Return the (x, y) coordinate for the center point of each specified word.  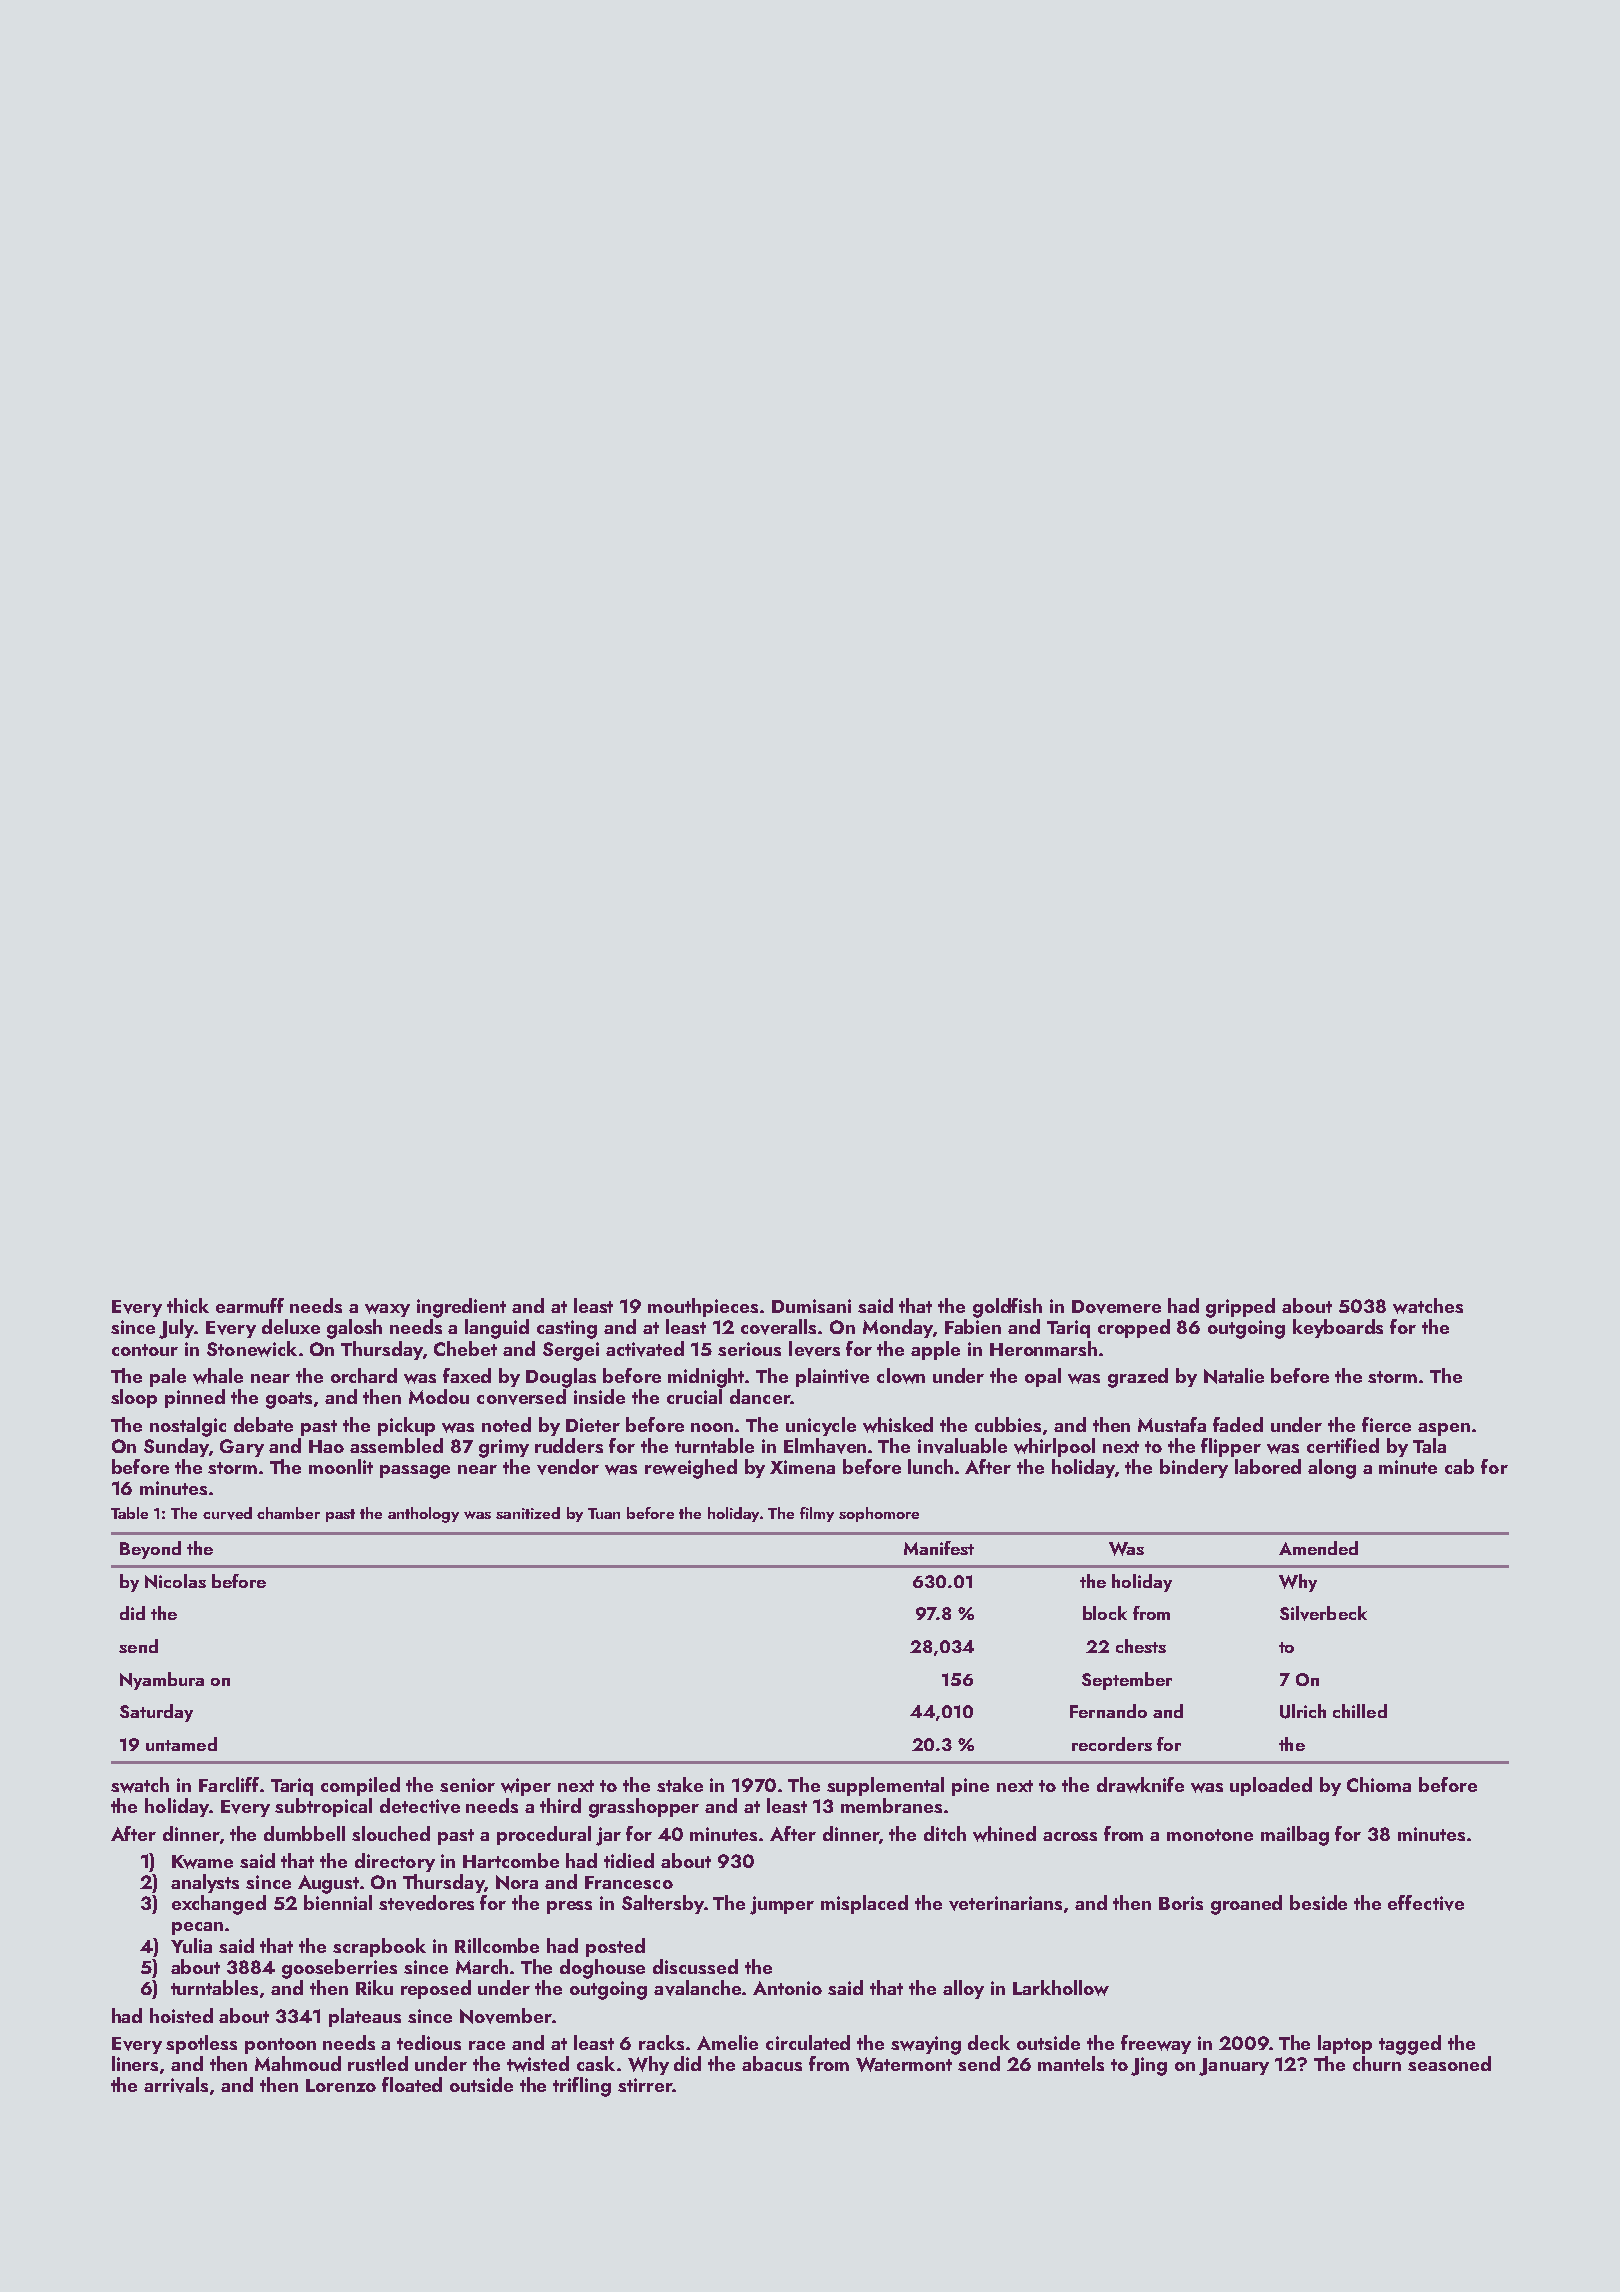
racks (661, 2042)
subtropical (323, 1807)
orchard (364, 1375)
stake (680, 1784)
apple (935, 1350)
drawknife (1140, 1785)
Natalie (1234, 1376)
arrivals (176, 2085)
